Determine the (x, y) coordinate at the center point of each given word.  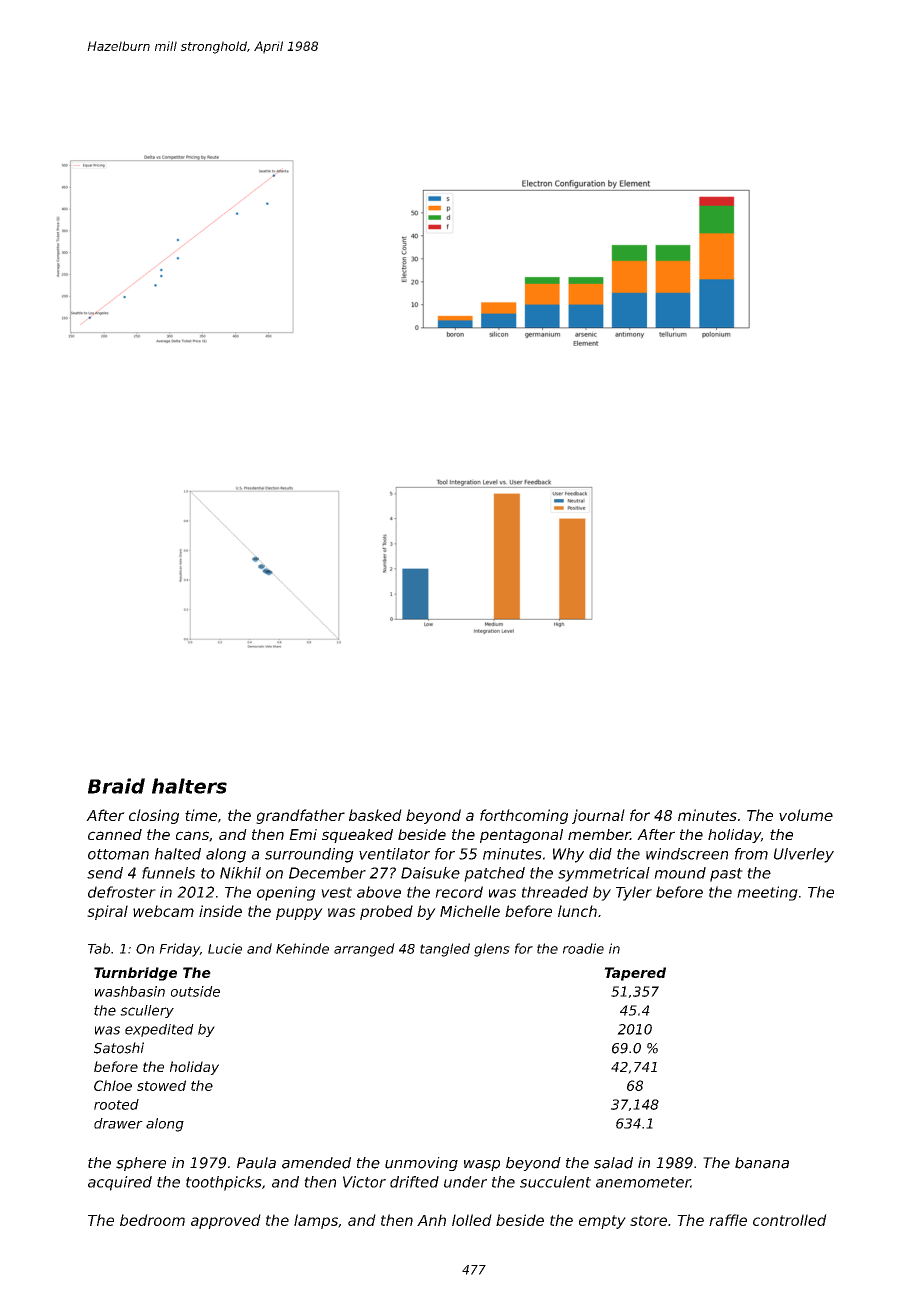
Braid (116, 786)
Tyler (634, 893)
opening (286, 893)
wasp (482, 1165)
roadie (583, 948)
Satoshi (119, 1048)
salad (613, 1163)
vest (336, 892)
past (726, 875)
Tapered (635, 974)
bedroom (152, 1220)
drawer (118, 1123)
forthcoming (524, 816)
